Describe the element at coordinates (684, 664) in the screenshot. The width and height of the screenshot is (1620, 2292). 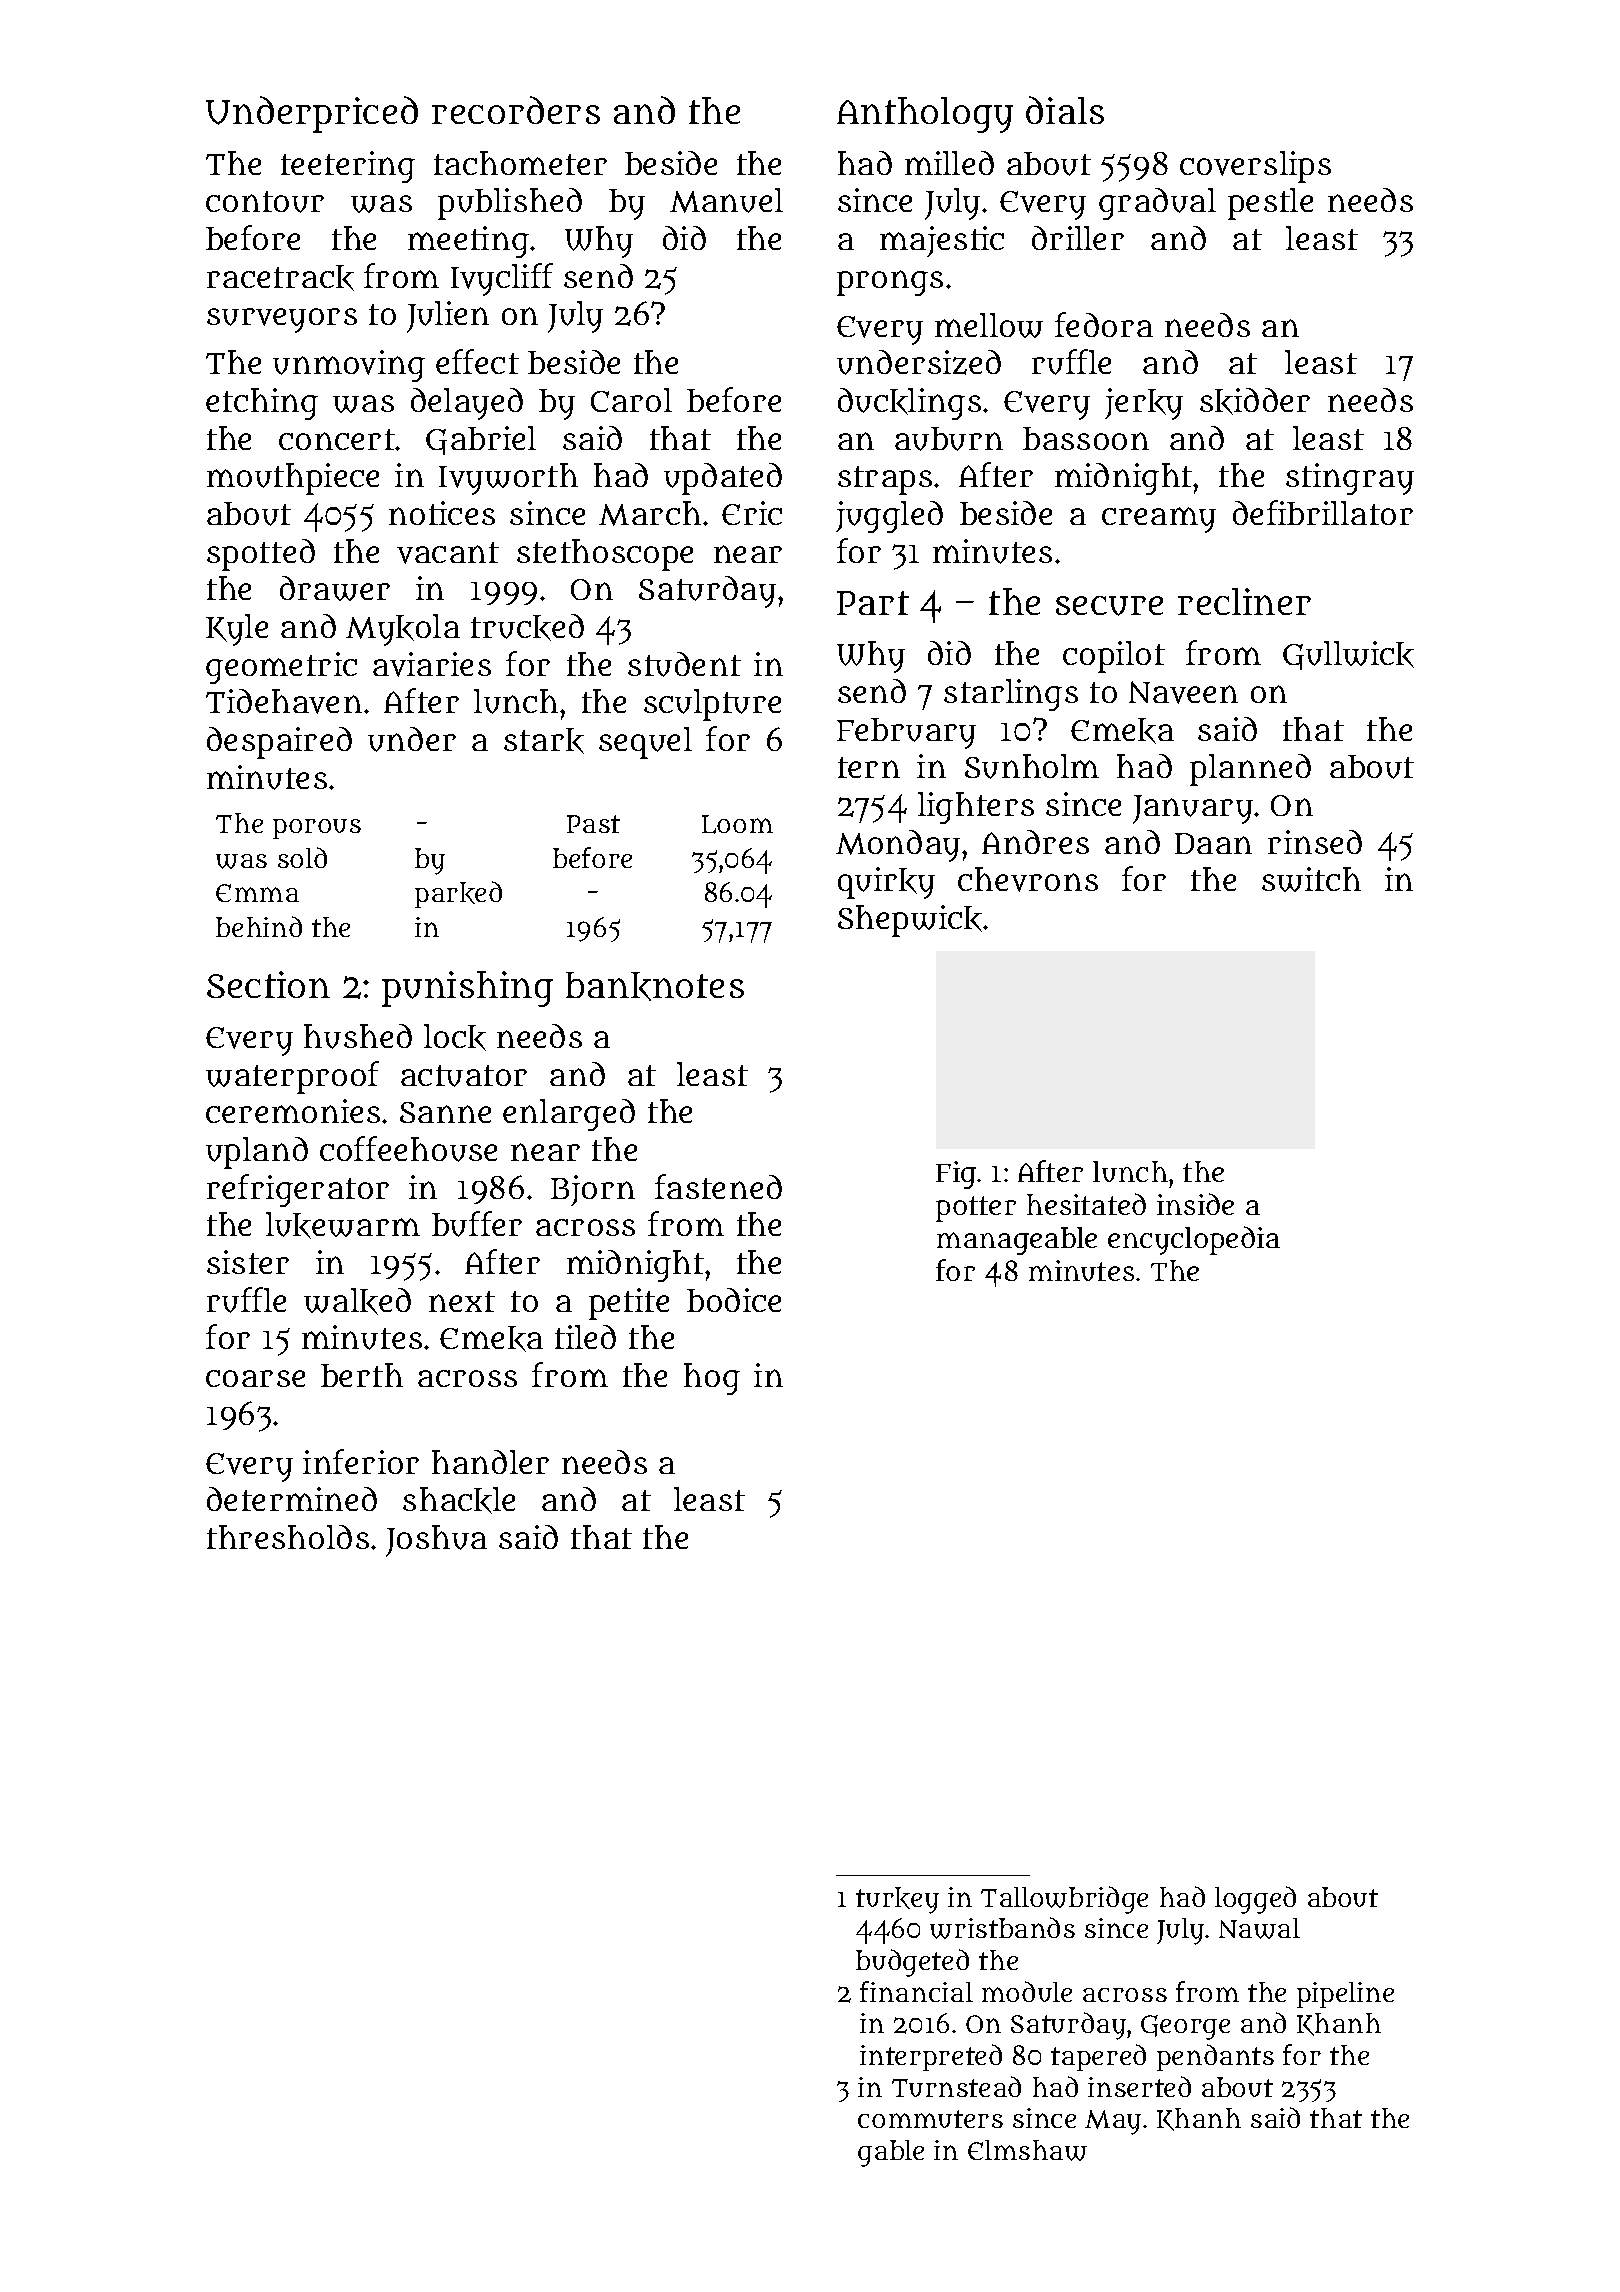
I see `student` at that location.
